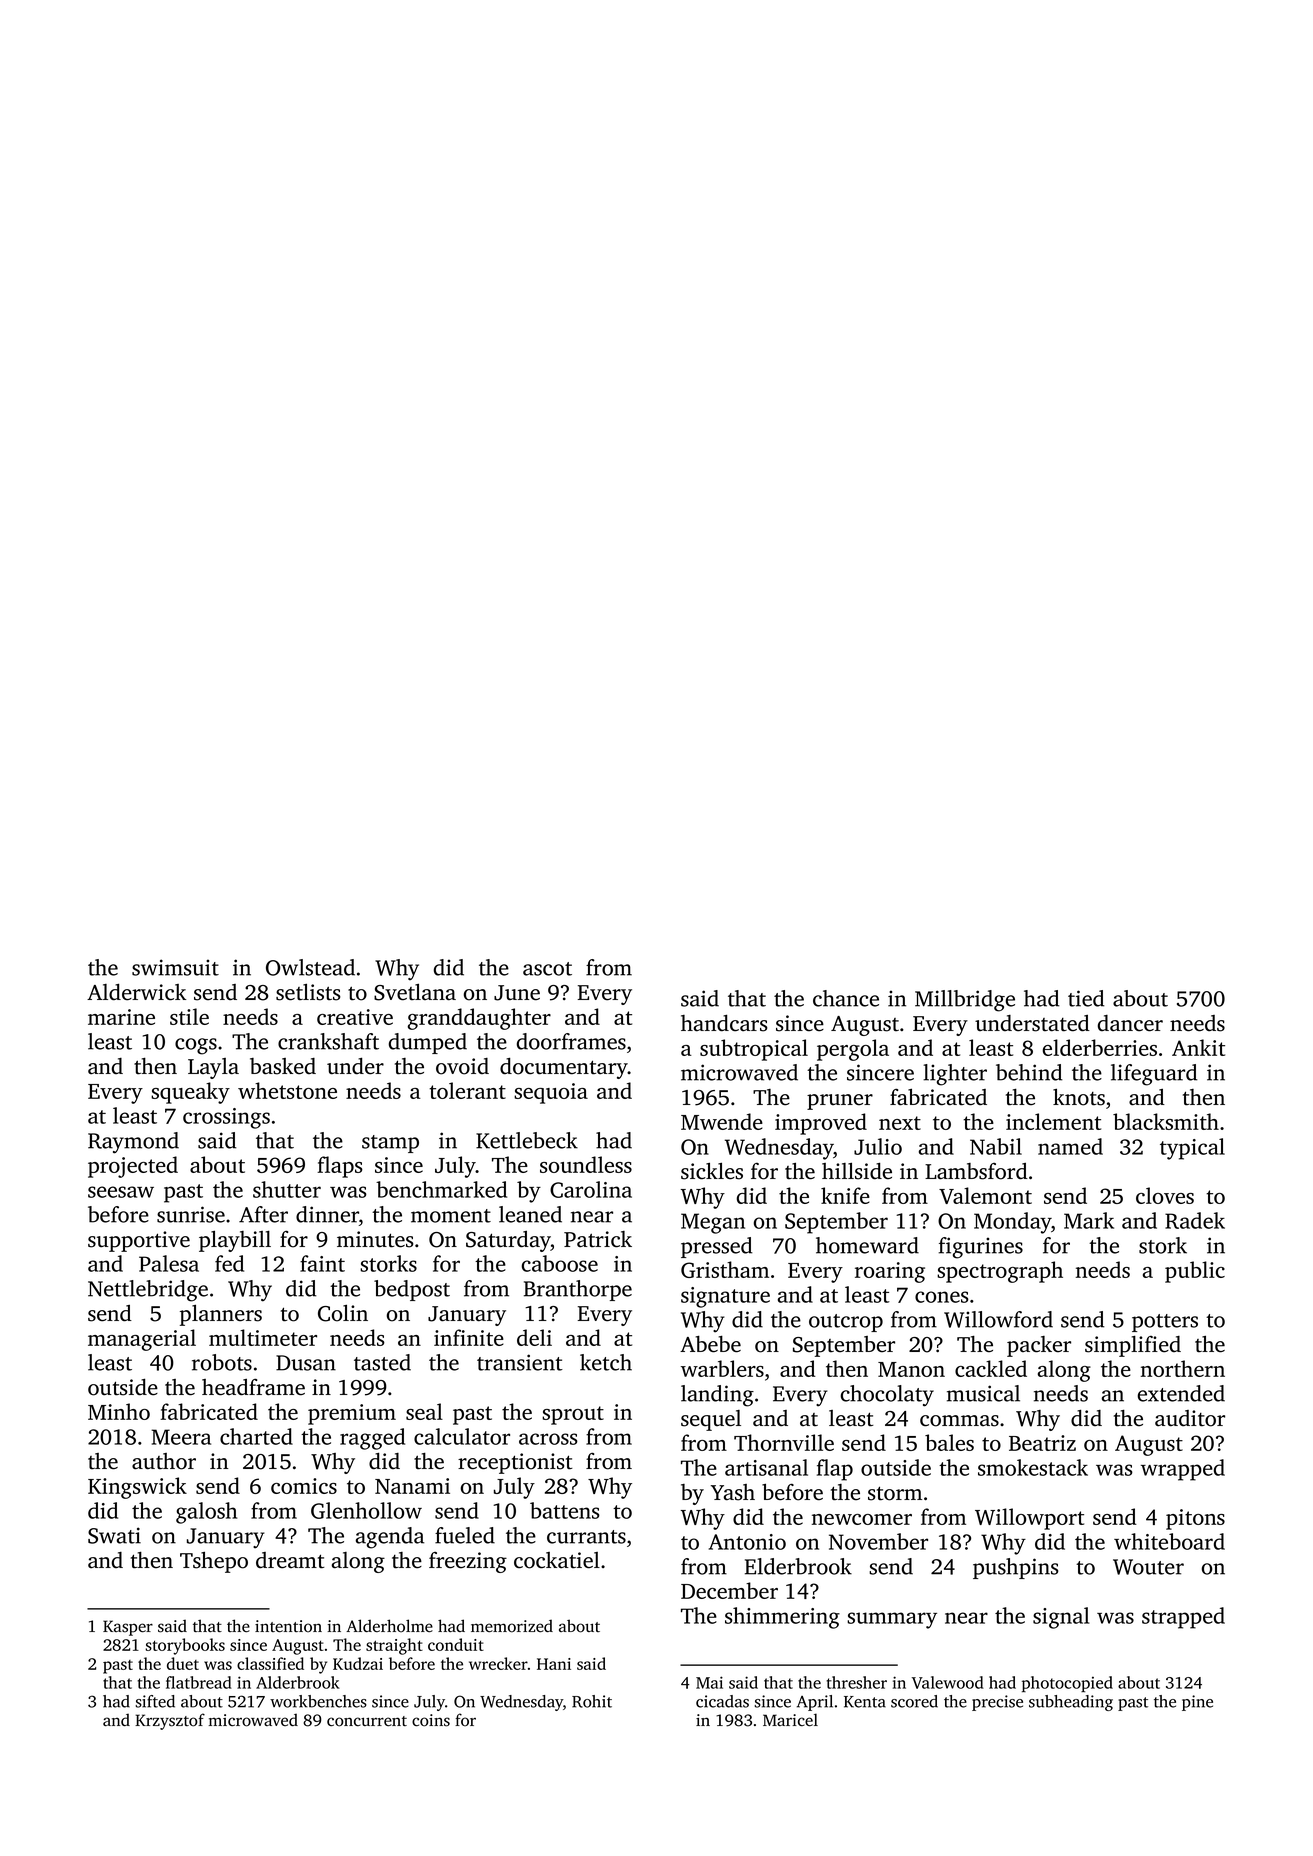 The height and width of the screenshot is (1856, 1313). I want to click on Krzysztof, so click(170, 1721).
